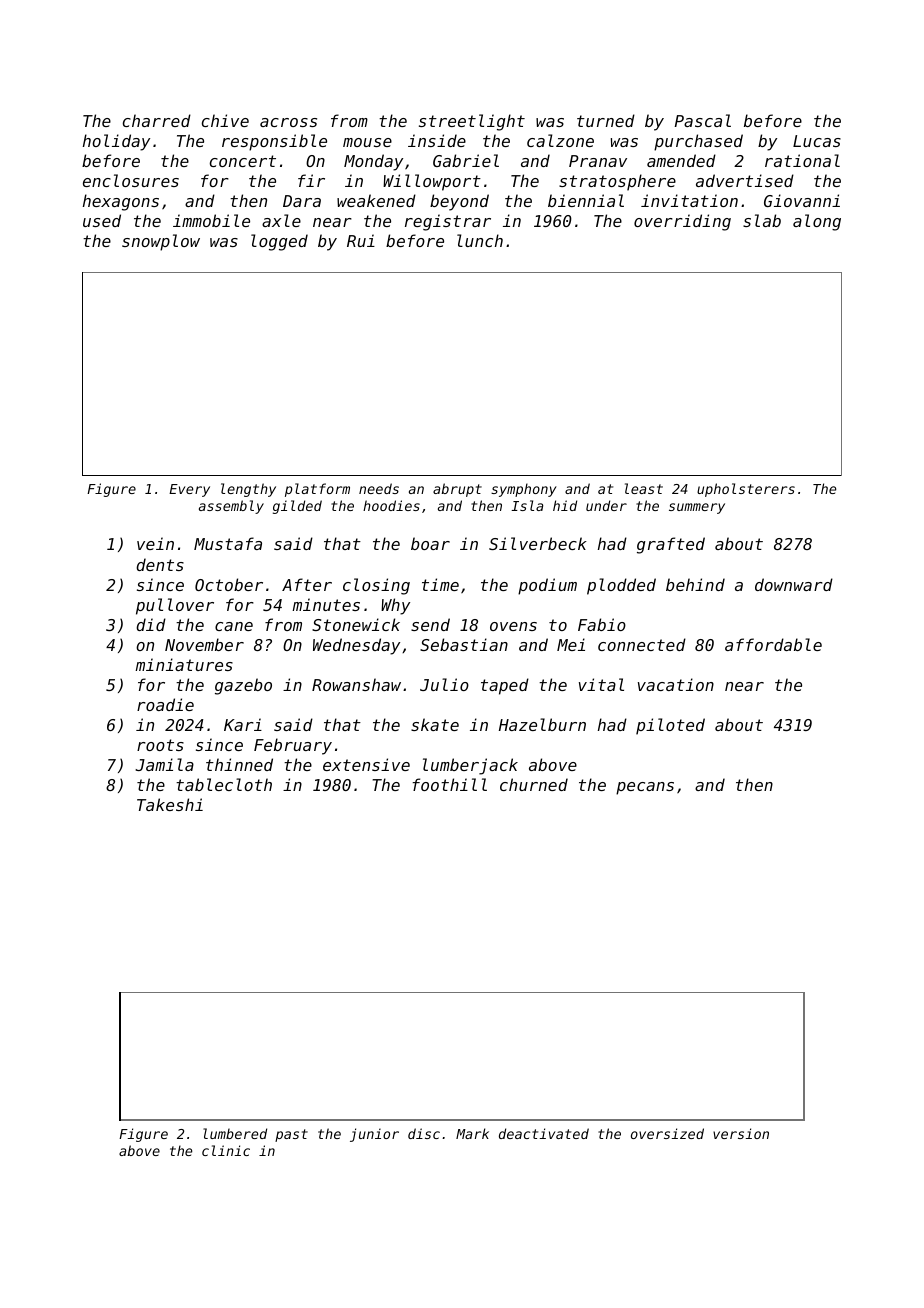 The width and height of the screenshot is (924, 1308). I want to click on Willowport, so click(432, 182).
